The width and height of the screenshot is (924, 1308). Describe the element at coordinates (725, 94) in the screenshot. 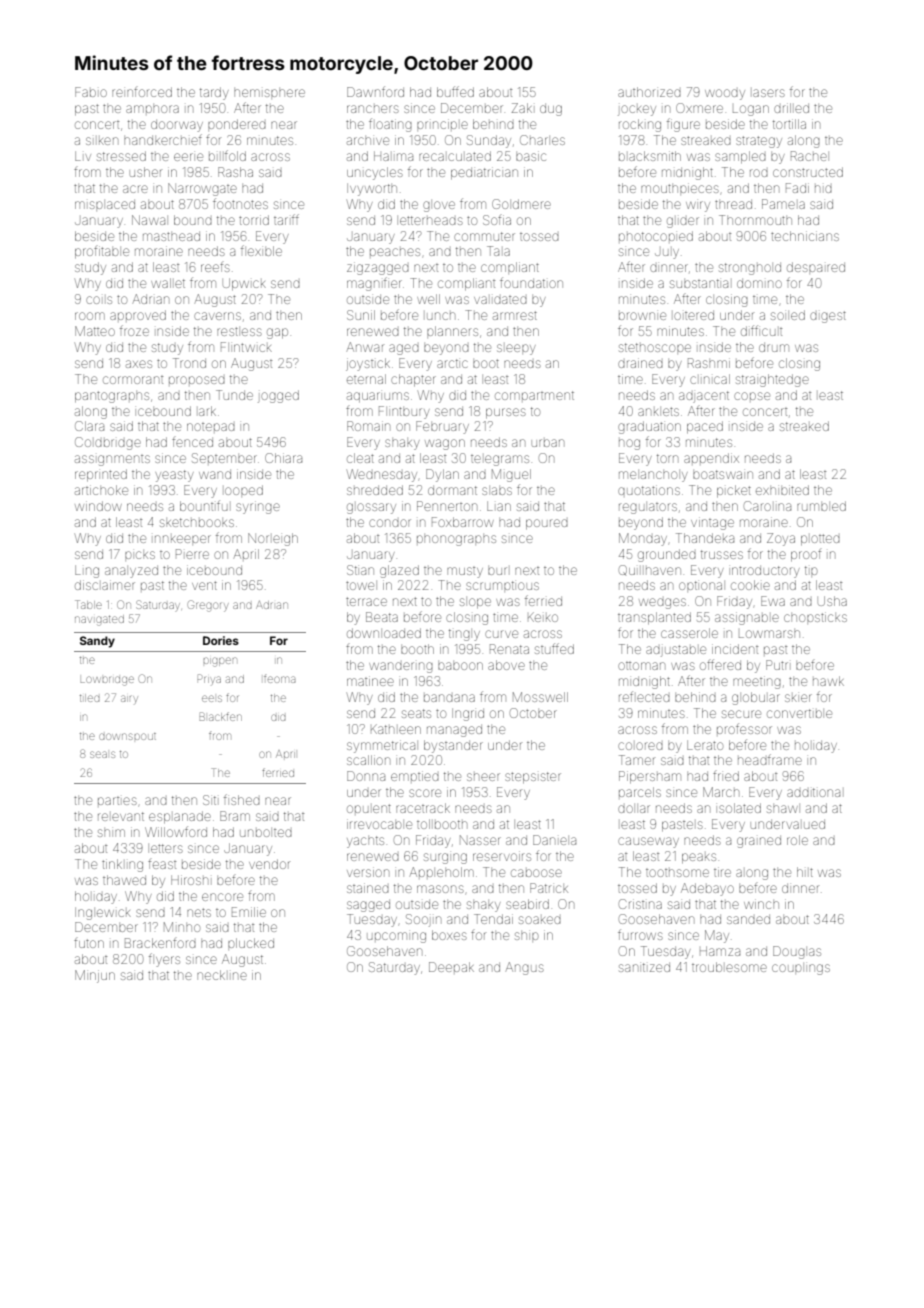

I see `woody` at that location.
